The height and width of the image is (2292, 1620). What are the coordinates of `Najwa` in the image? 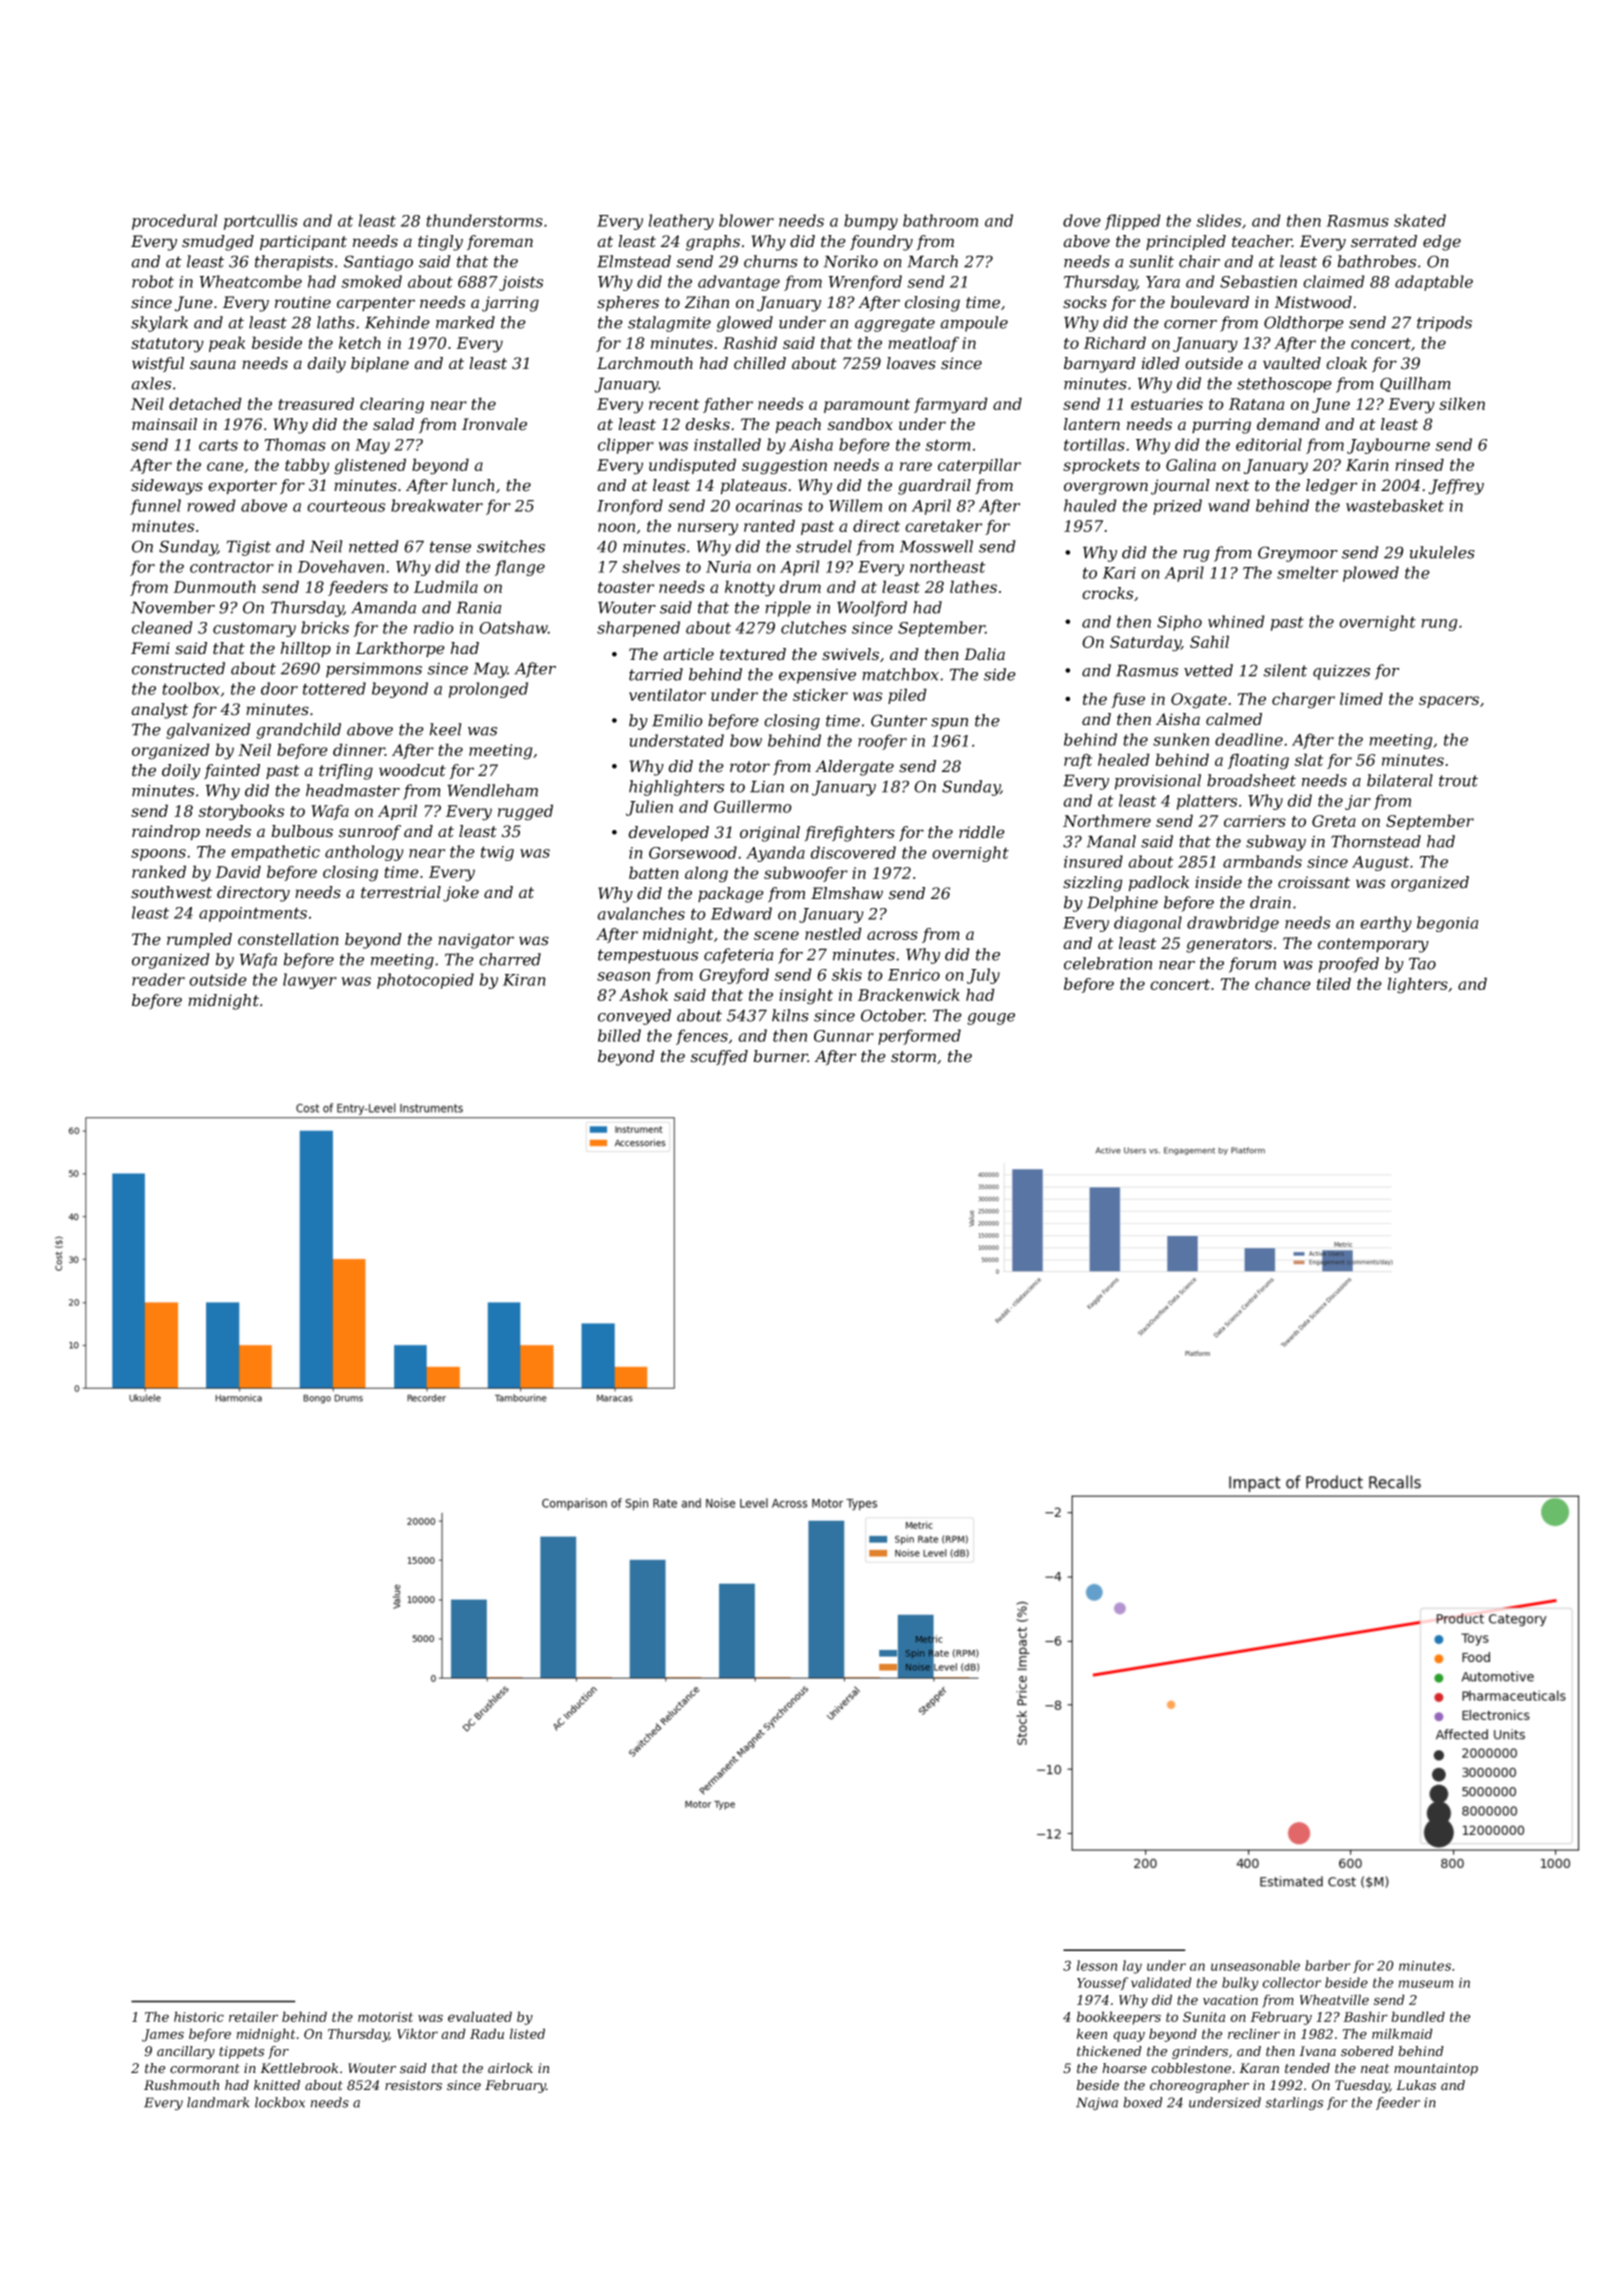 It's located at (1097, 2103).
